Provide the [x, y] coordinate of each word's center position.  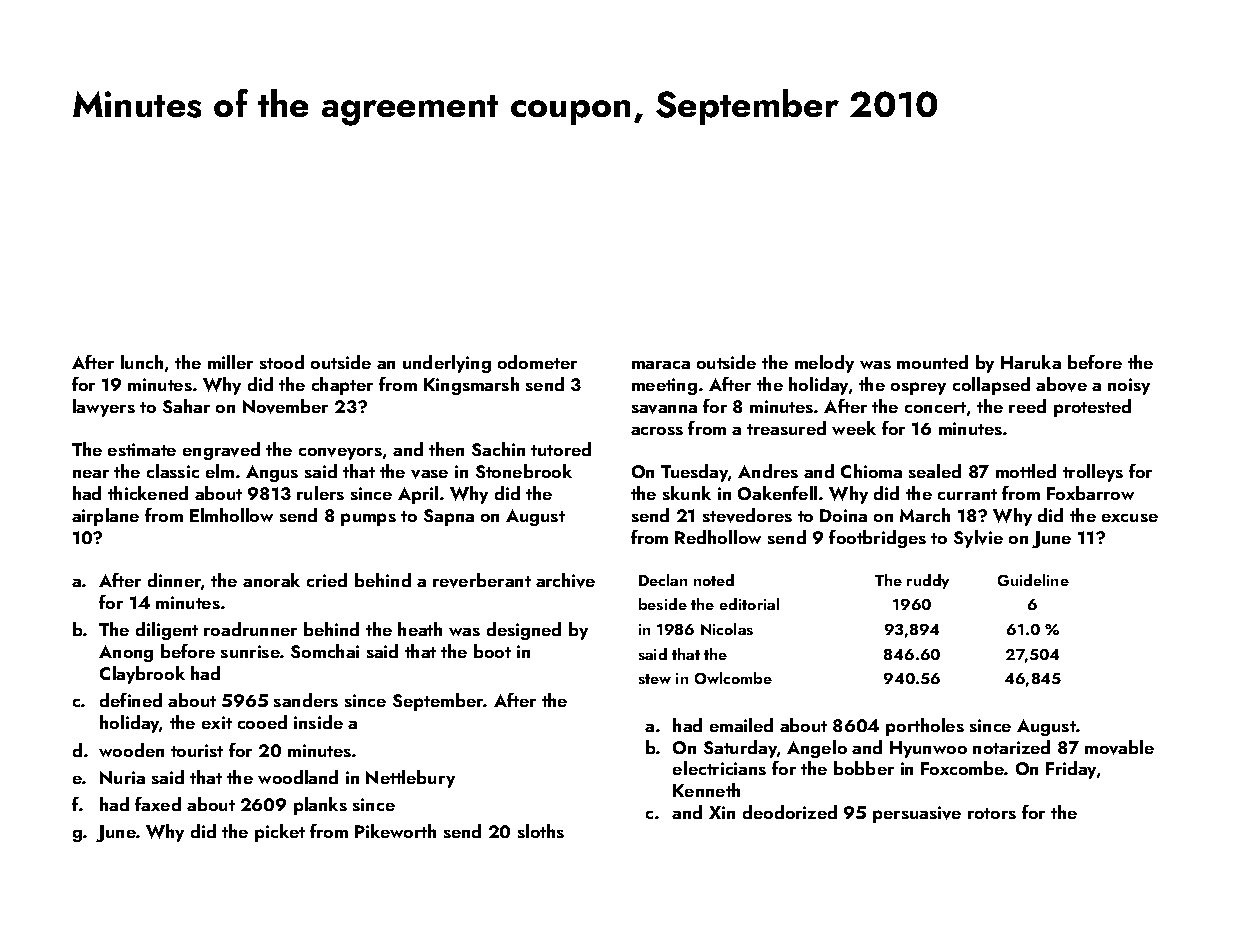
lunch [142, 362]
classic [173, 471]
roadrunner [250, 629]
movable [1119, 747]
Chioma [871, 471]
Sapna [449, 517]
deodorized [790, 812]
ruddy [928, 581]
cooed [262, 722]
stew [655, 679]
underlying [447, 364]
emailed [741, 725]
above [1061, 384]
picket [280, 833]
